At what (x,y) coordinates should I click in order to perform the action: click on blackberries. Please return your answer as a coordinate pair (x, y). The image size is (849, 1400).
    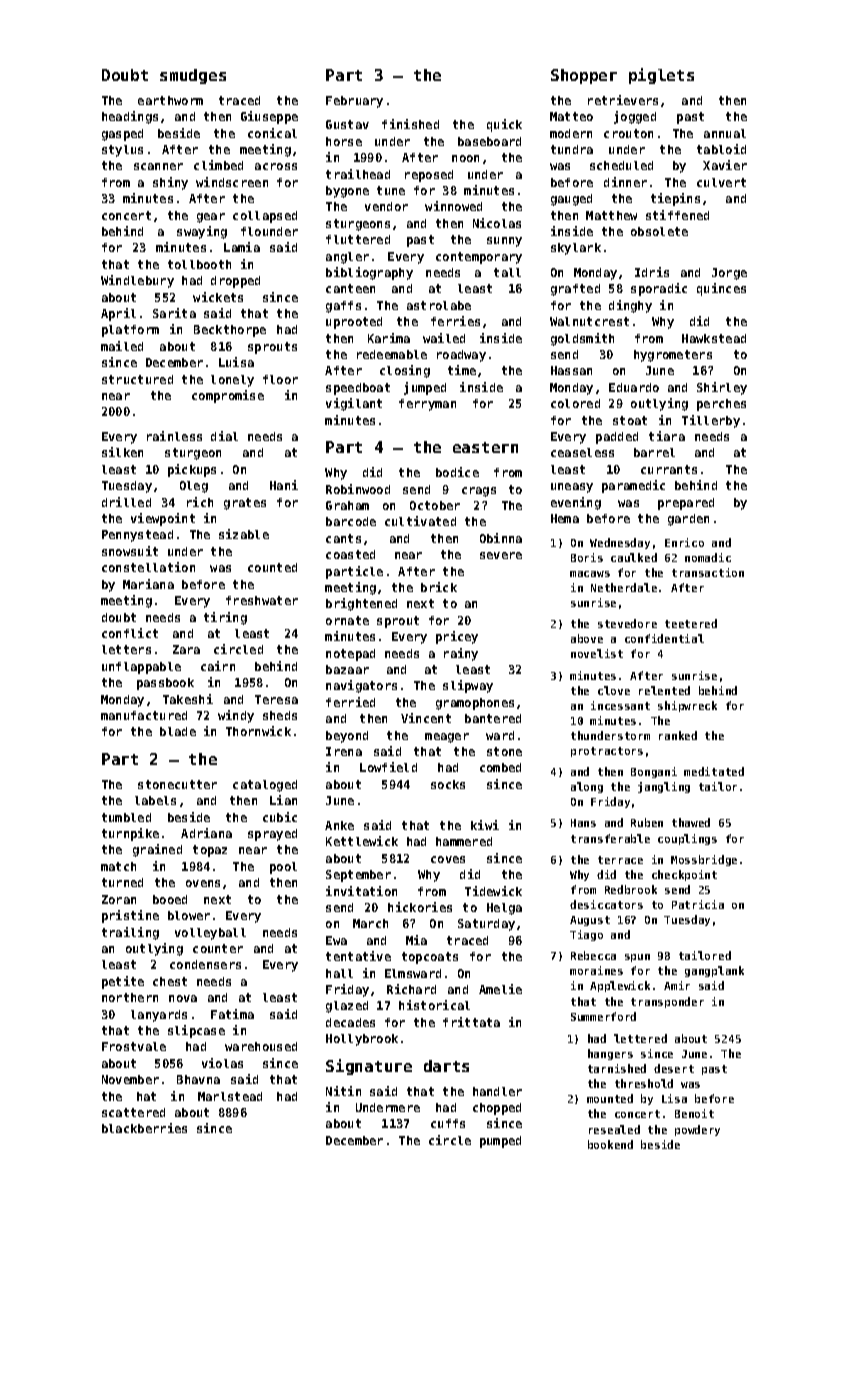
    Looking at the image, I should click on (144, 1128).
